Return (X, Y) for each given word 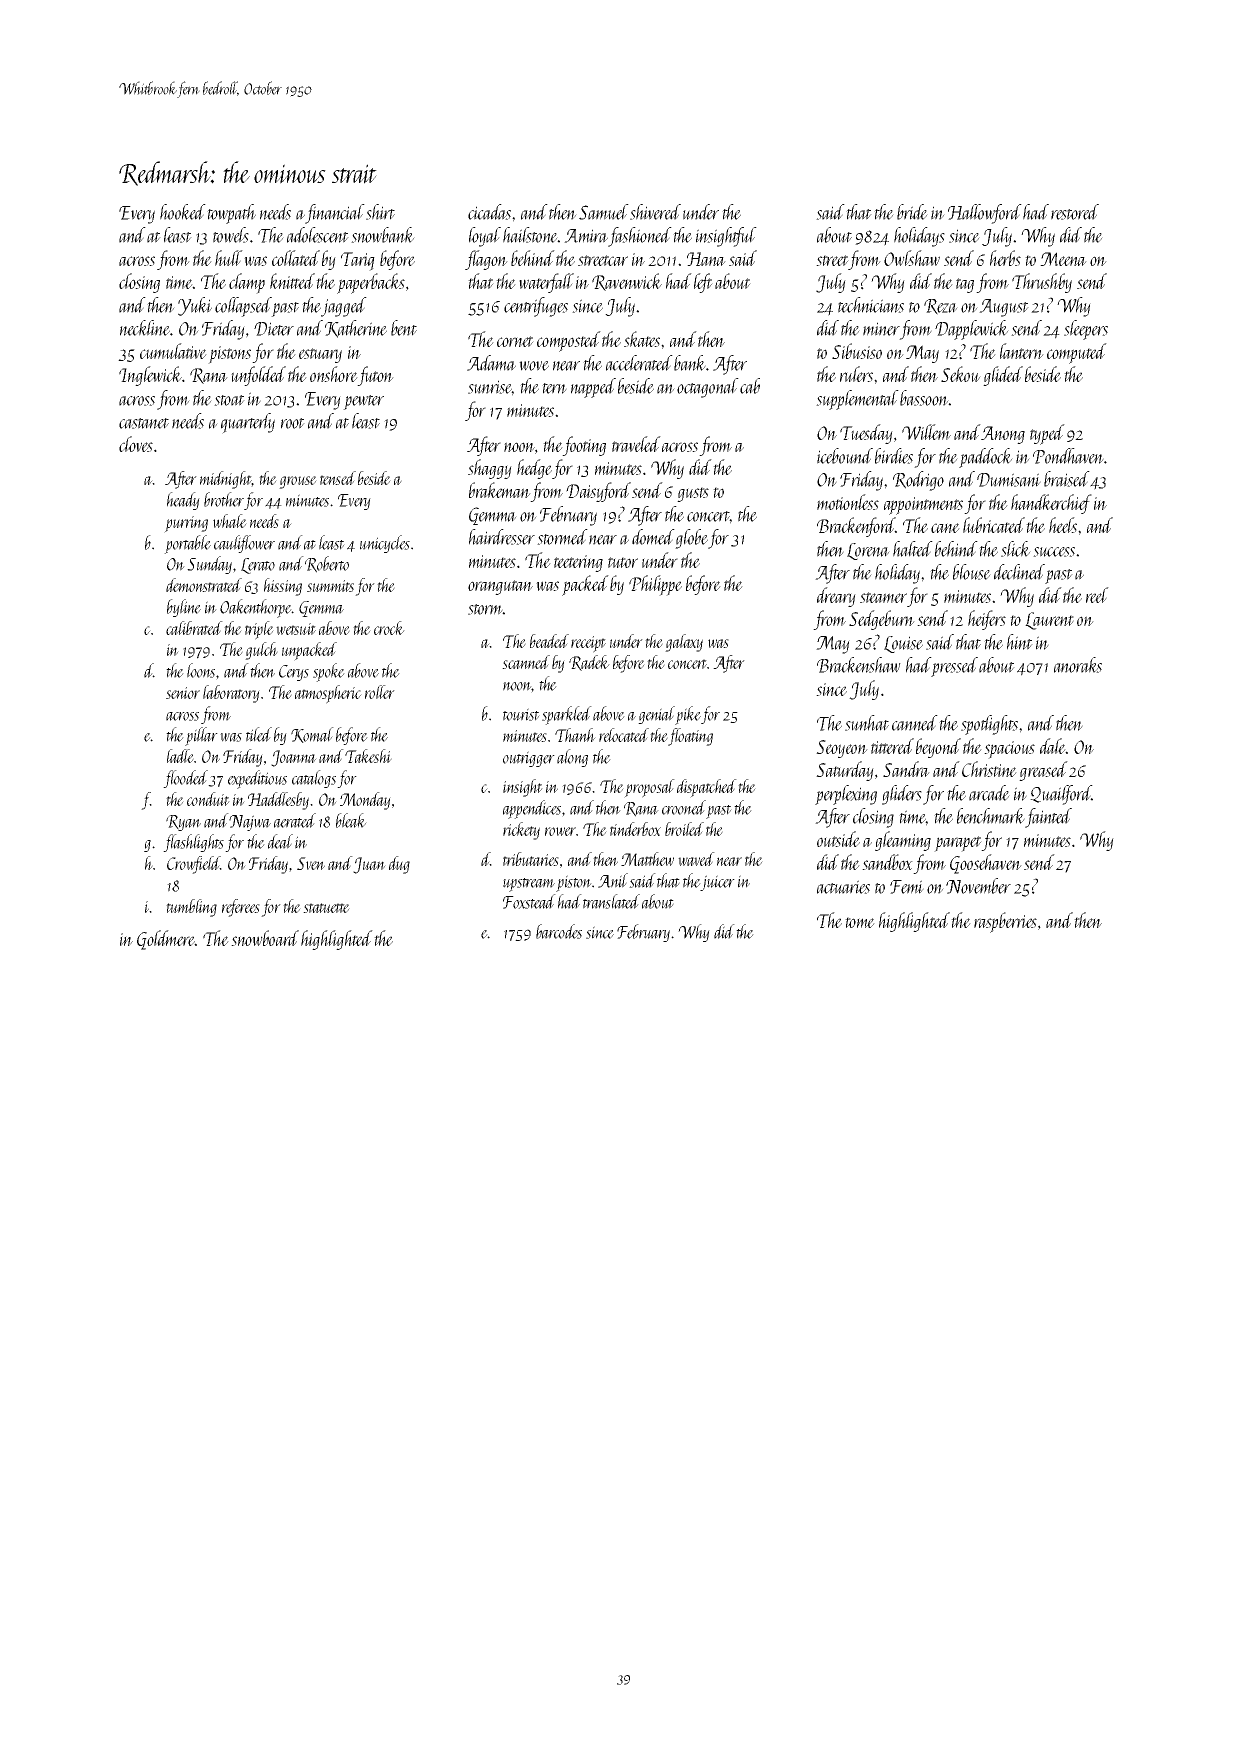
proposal (649, 788)
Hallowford (985, 214)
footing (584, 446)
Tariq (358, 261)
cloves (136, 444)
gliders (902, 795)
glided (1003, 376)
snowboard (265, 938)
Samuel (604, 212)
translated (611, 901)
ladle (180, 756)
